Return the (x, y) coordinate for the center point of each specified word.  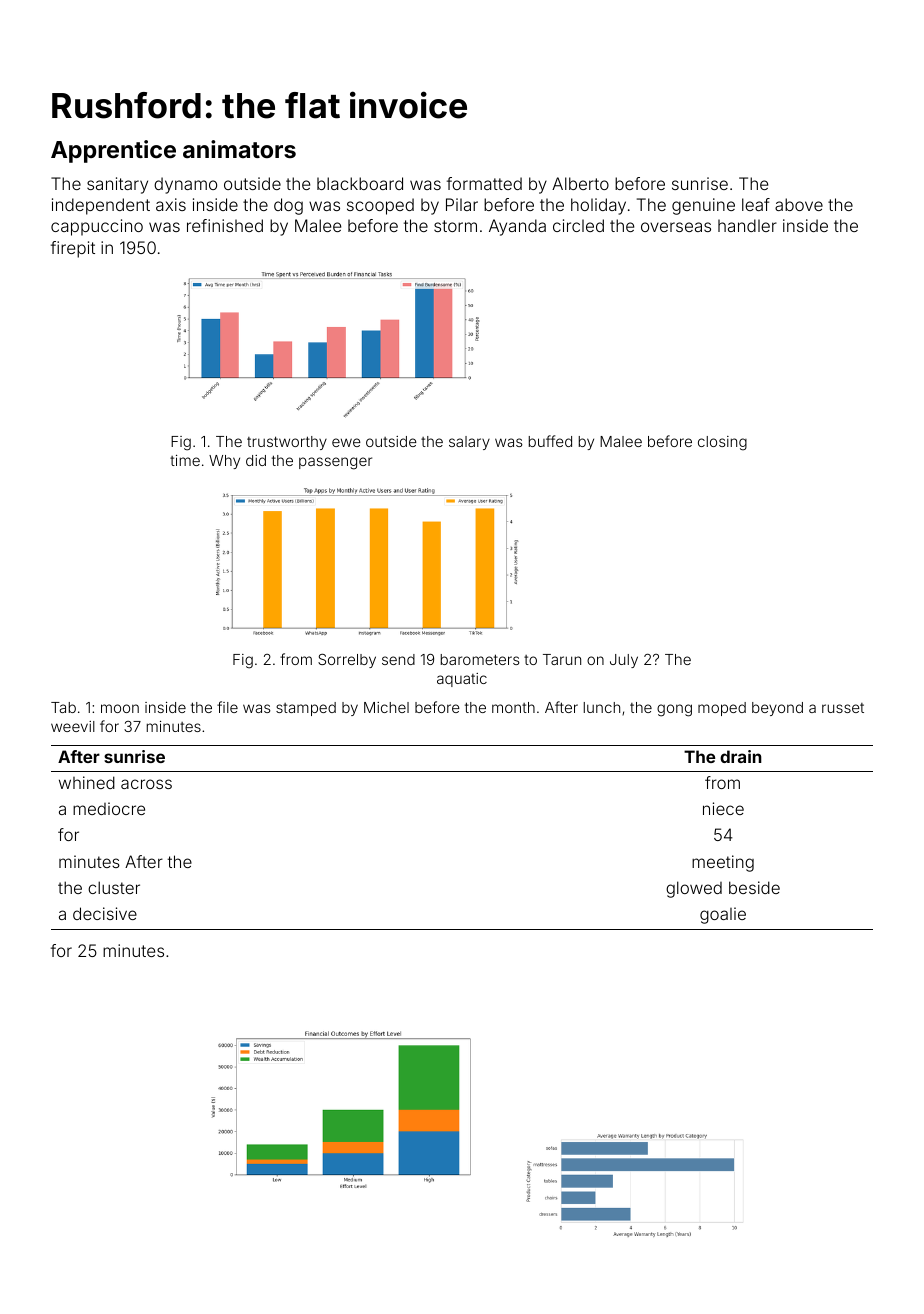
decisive (105, 913)
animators (239, 149)
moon (120, 708)
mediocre (109, 808)
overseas (676, 227)
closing (722, 443)
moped (722, 709)
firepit (73, 249)
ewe (346, 442)
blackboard (360, 183)
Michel (386, 707)
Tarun (562, 659)
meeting (723, 863)
